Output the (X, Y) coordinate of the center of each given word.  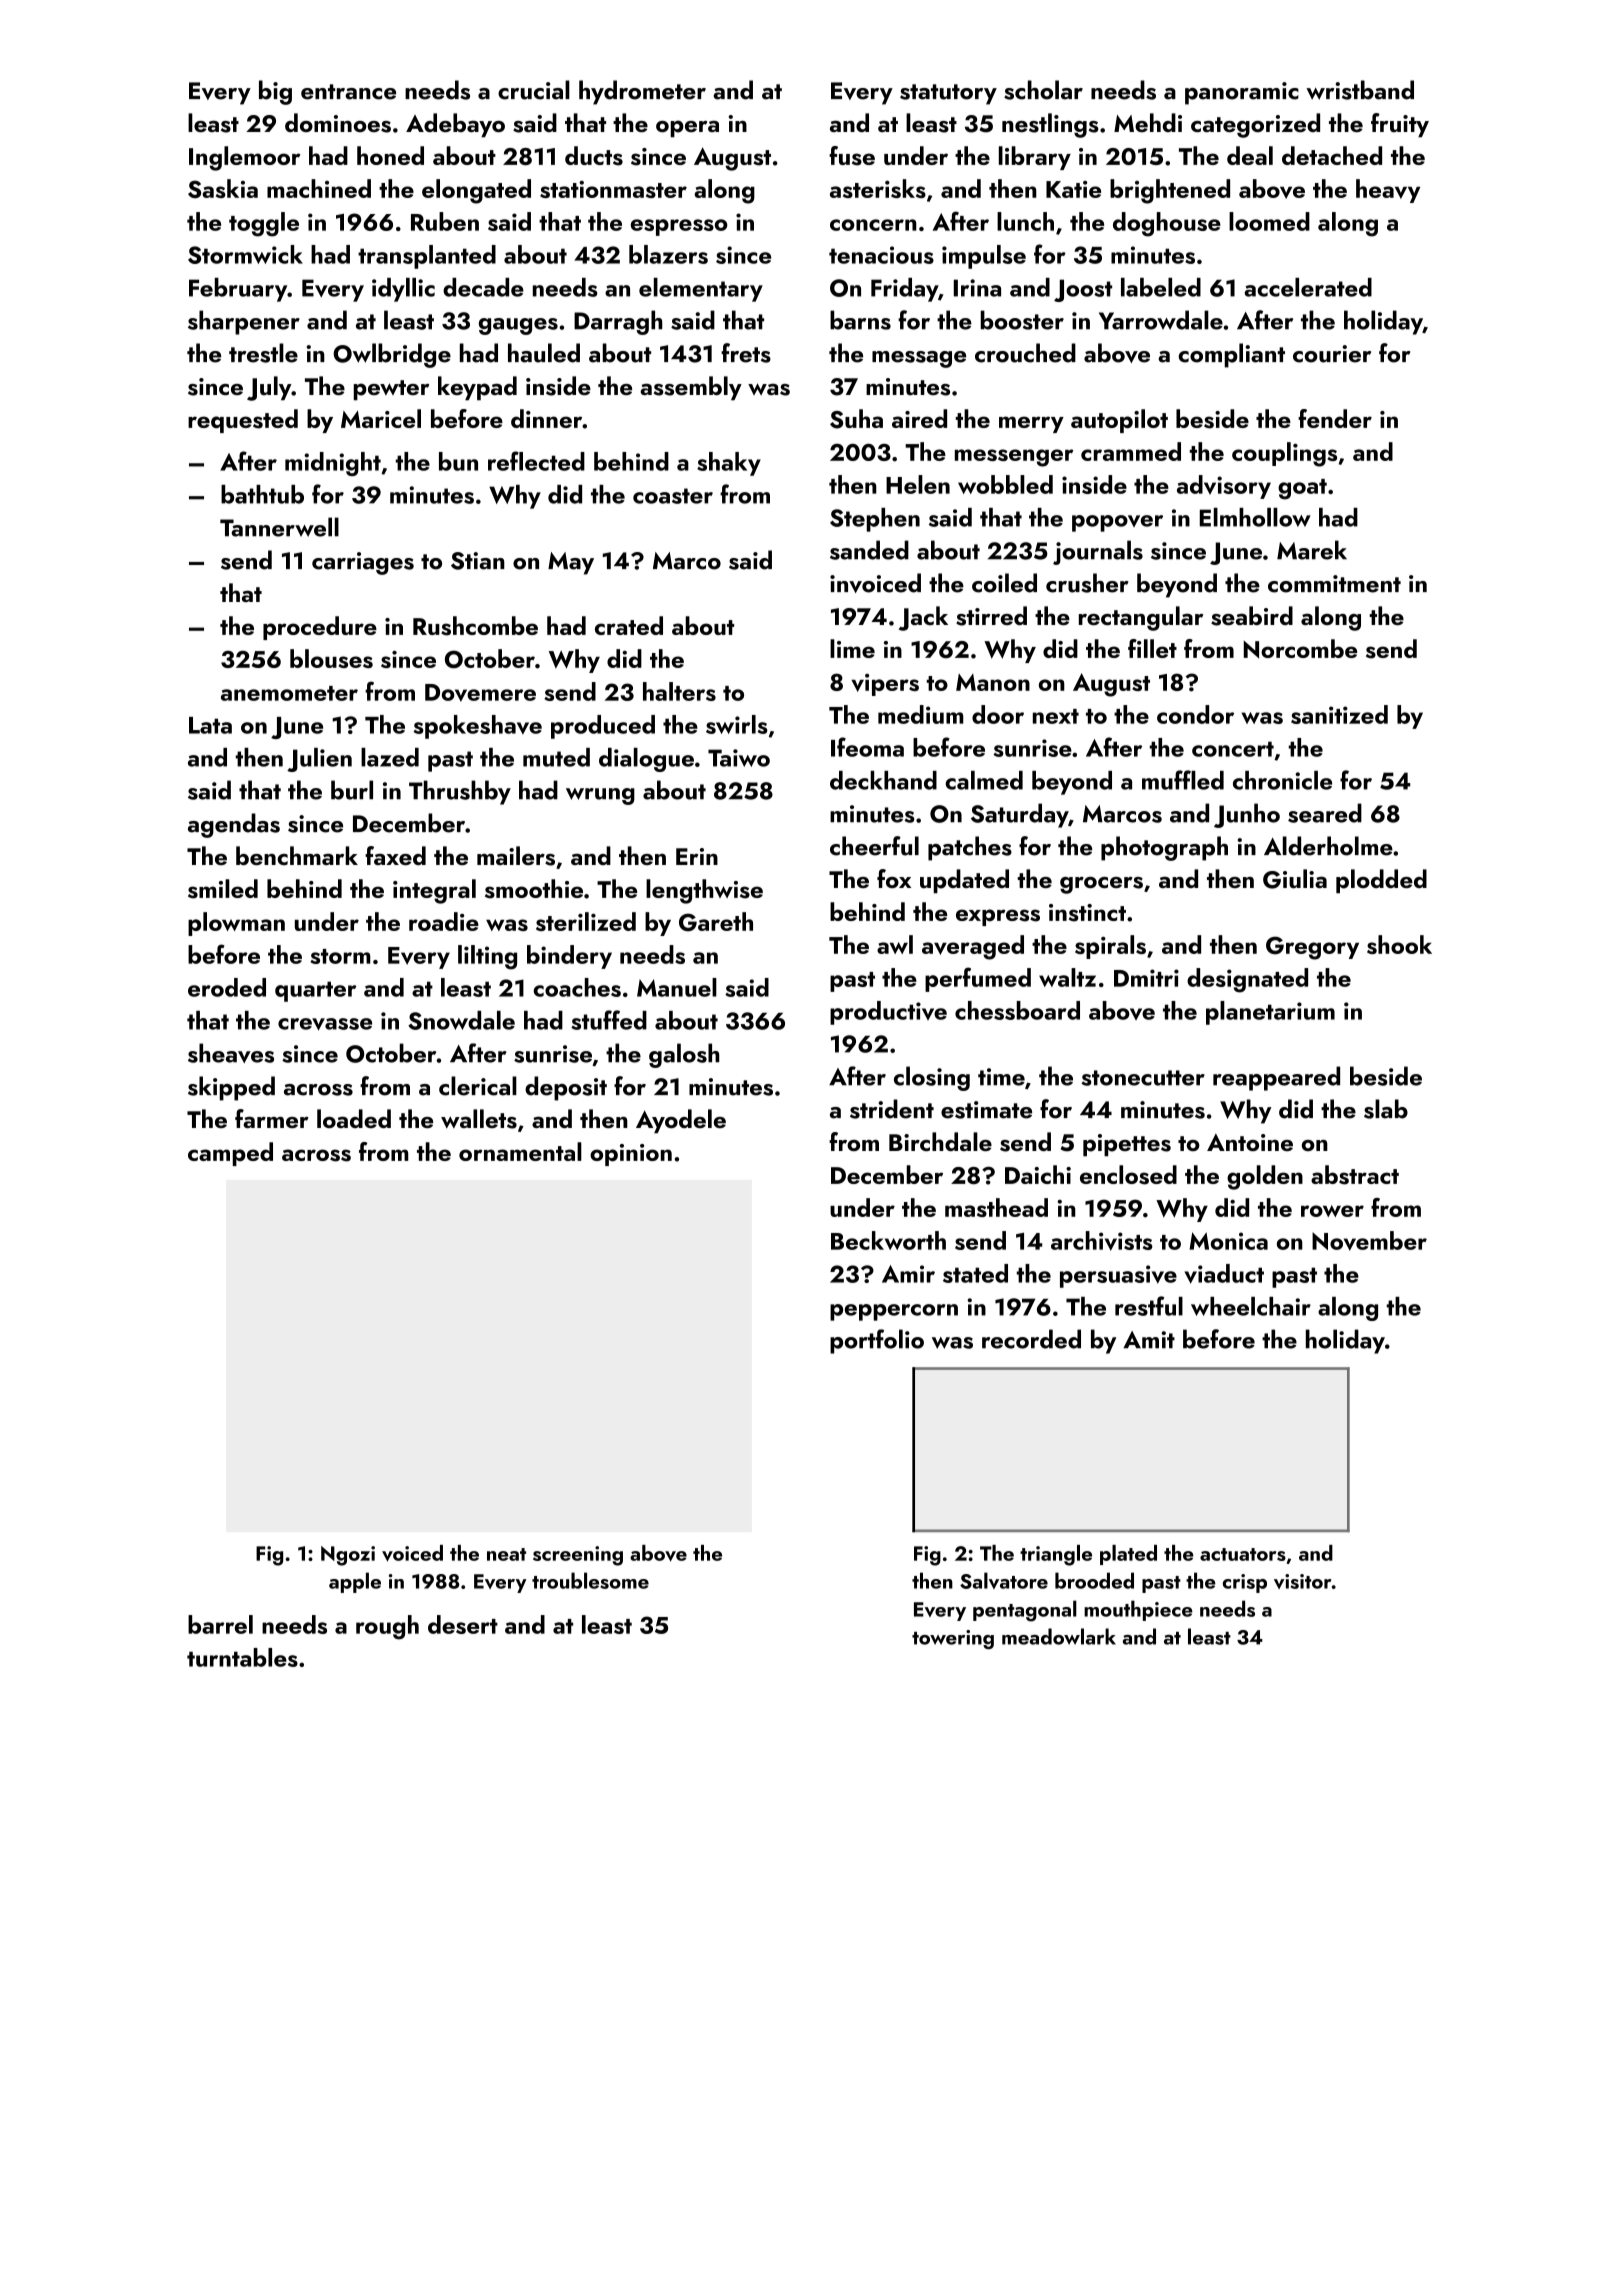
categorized (1255, 125)
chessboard (1017, 1010)
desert (463, 1624)
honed (390, 155)
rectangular (1141, 618)
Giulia (1295, 879)
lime (852, 648)
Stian (478, 561)
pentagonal (1025, 1611)
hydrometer (642, 92)
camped (230, 1154)
